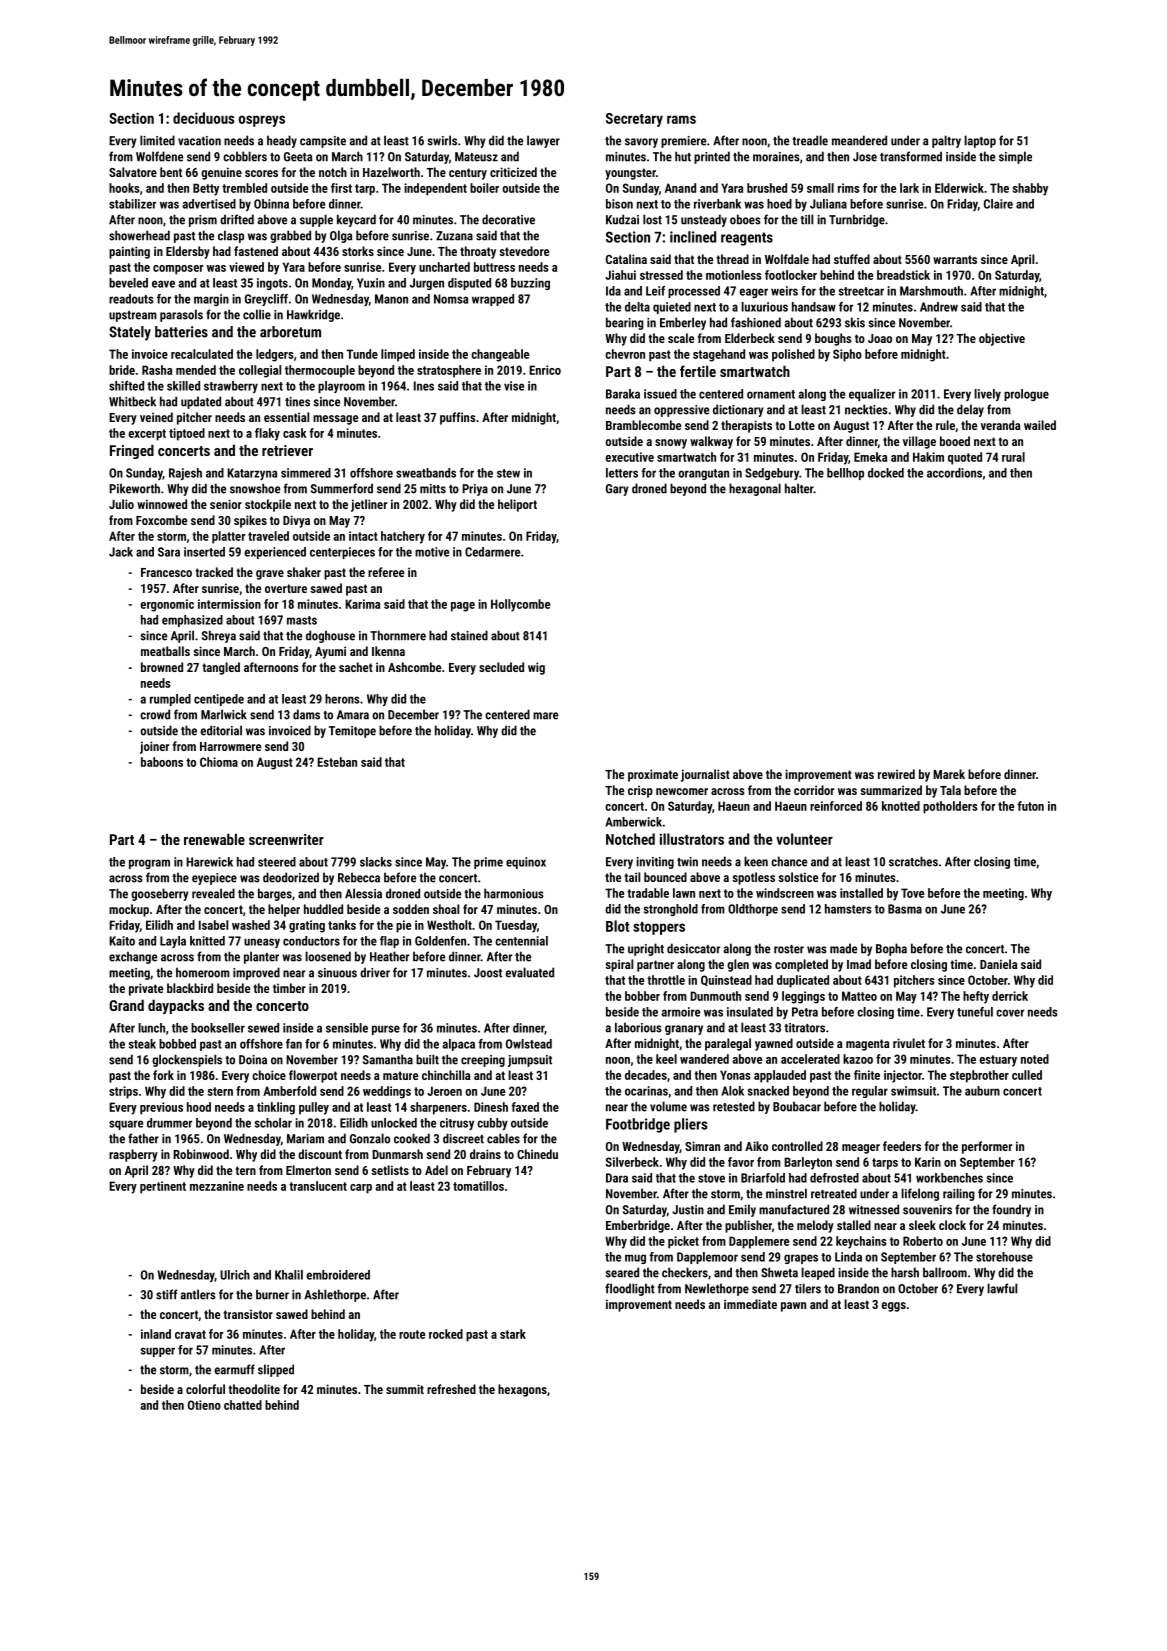 Image resolution: width=1167 pixels, height=1651 pixels. I want to click on hexagons, so click(522, 1390).
